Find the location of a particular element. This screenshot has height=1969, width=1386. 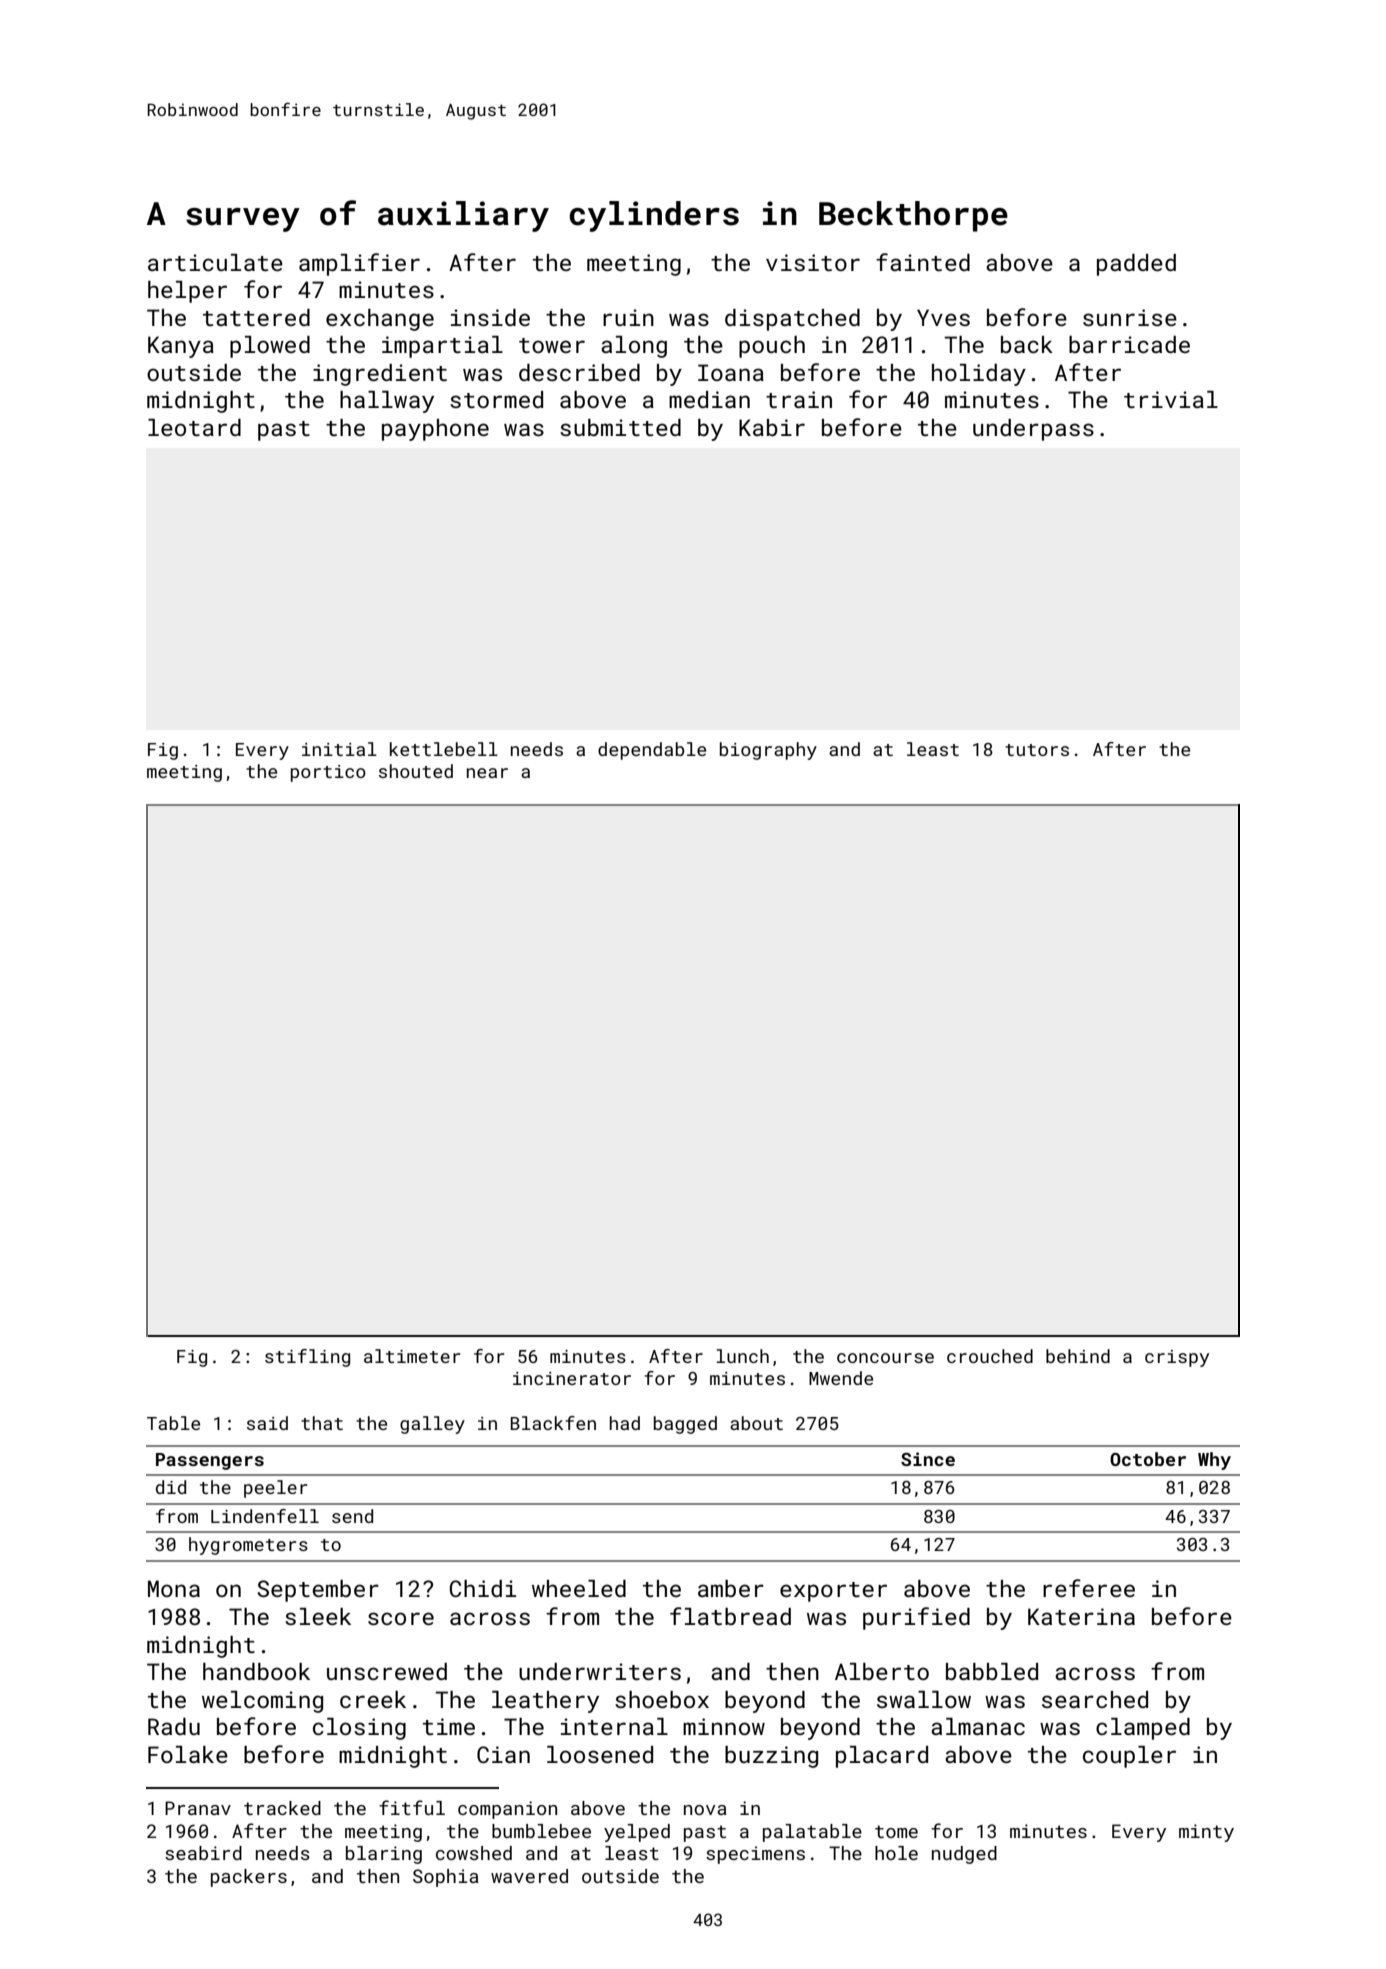

holiday is located at coordinates (979, 375).
